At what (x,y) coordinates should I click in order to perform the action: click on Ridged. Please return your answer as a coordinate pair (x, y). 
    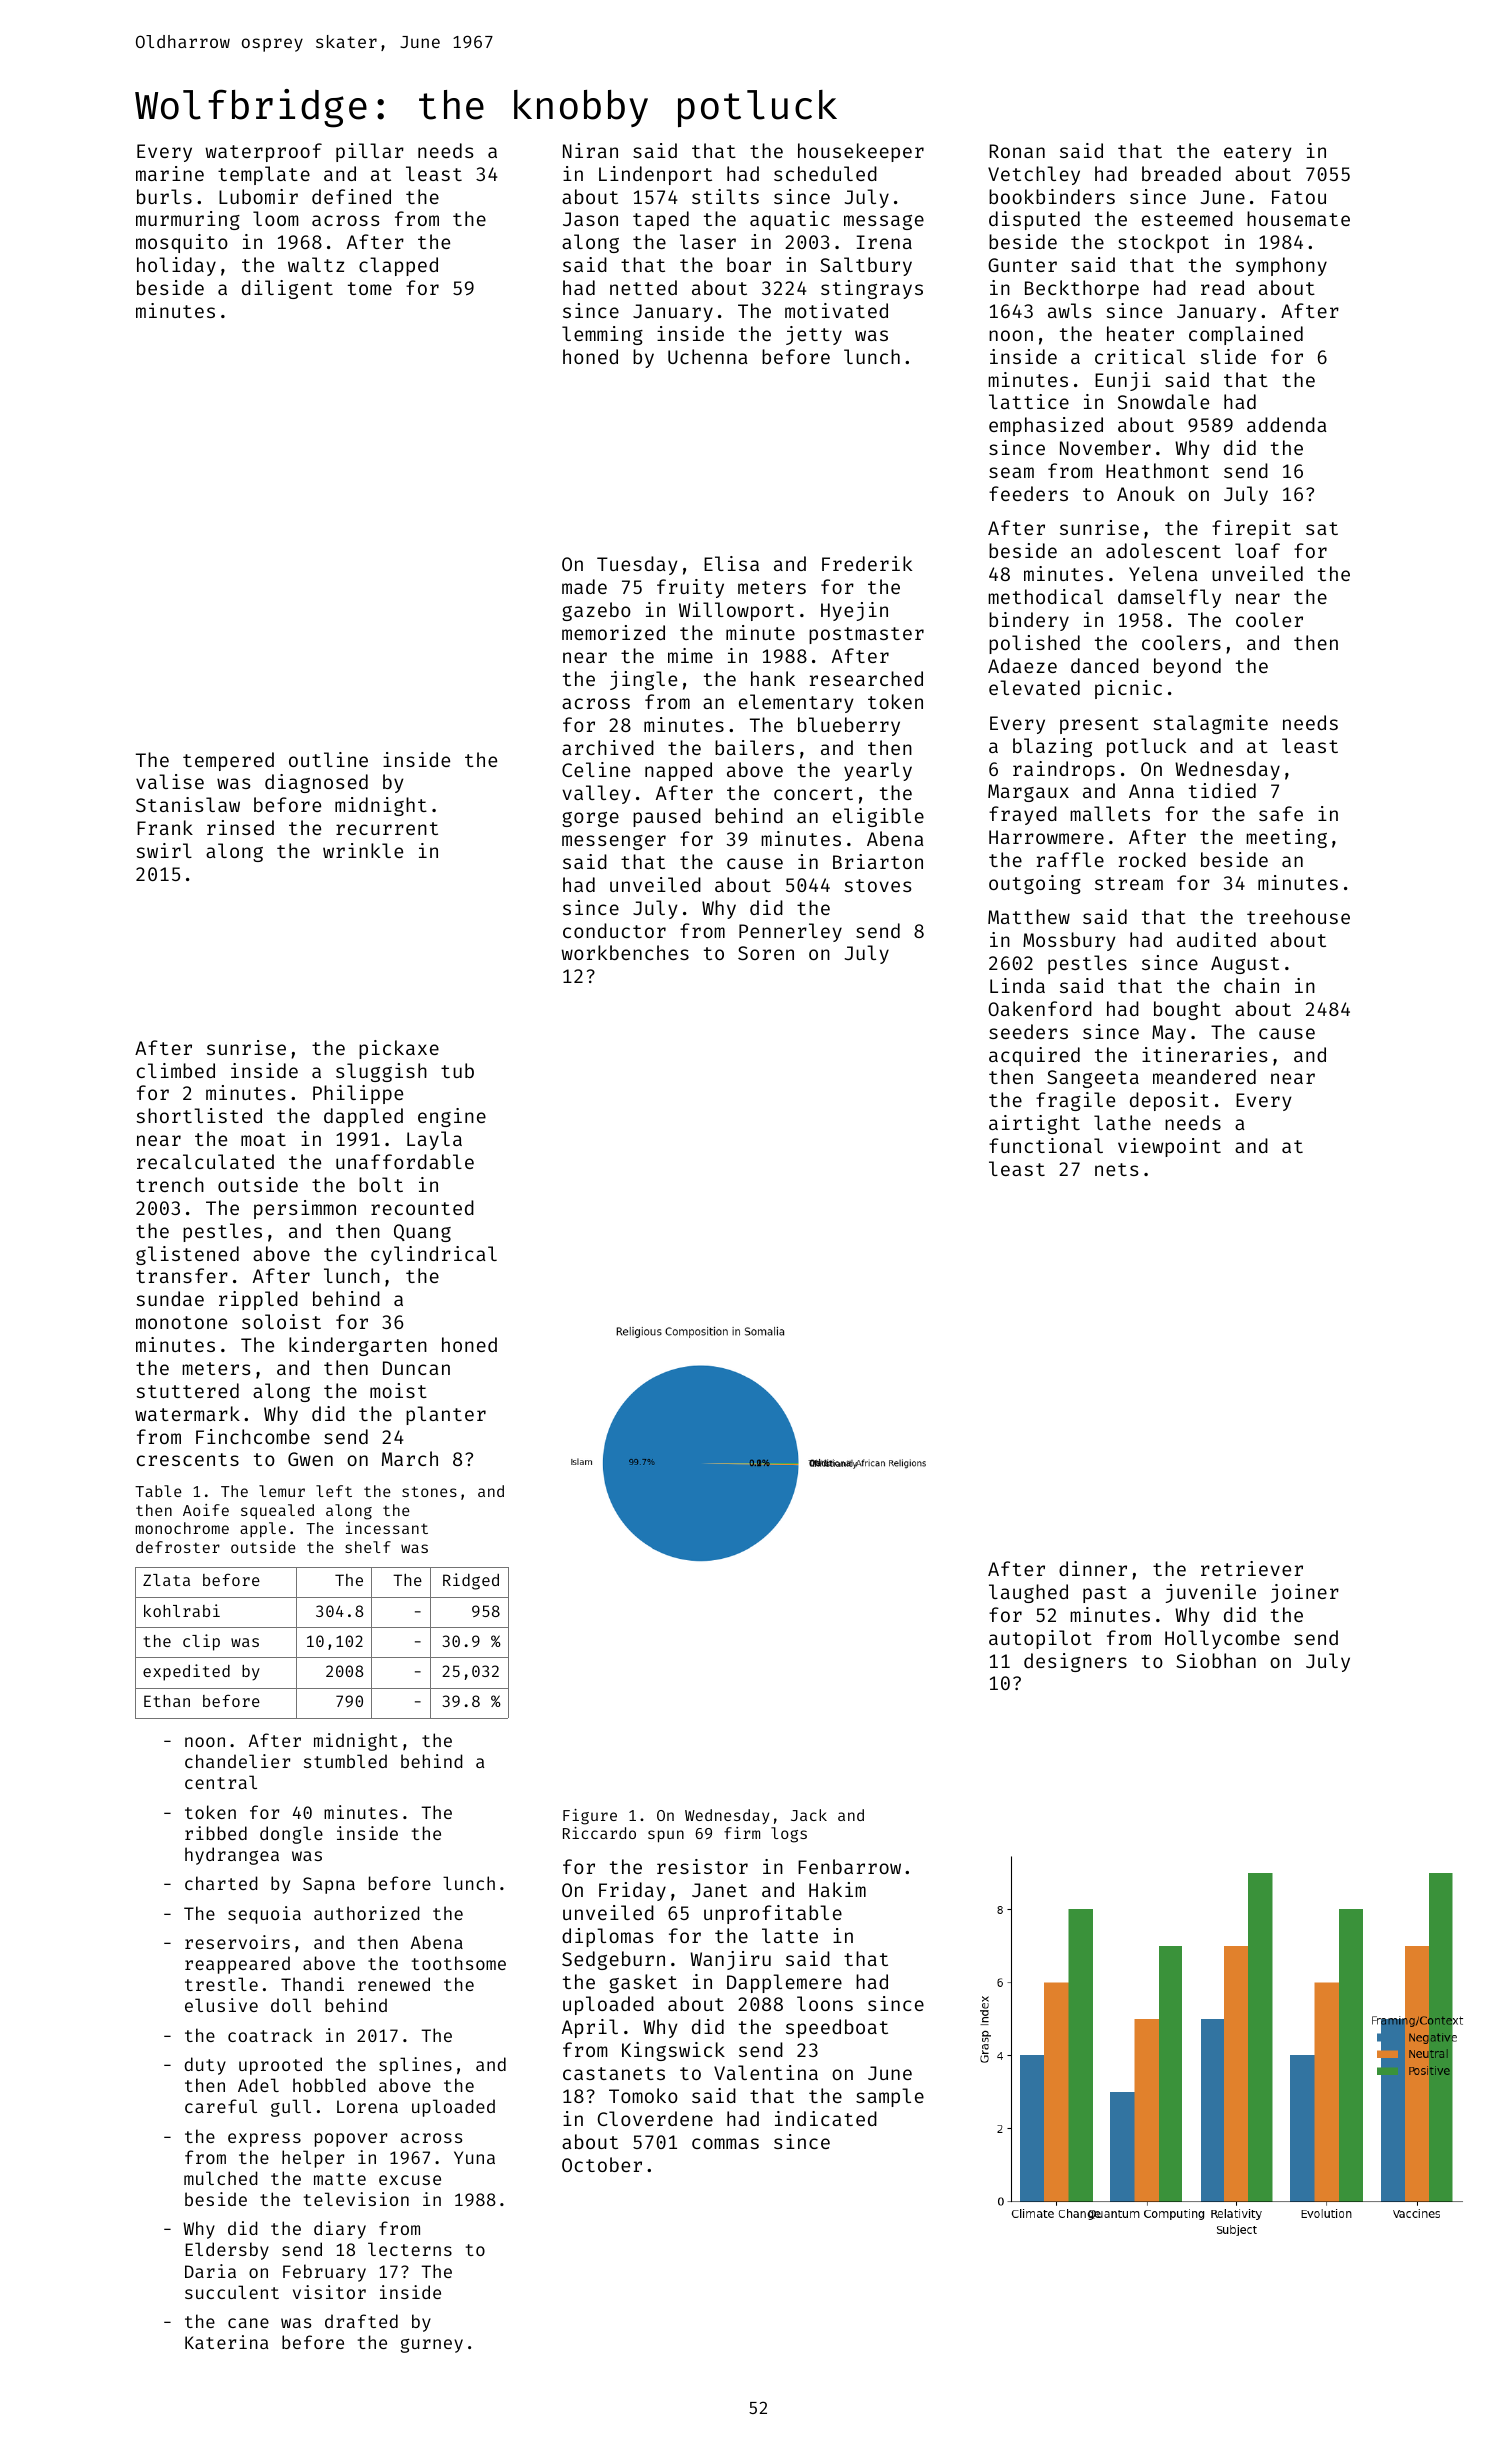
    Looking at the image, I should click on (471, 1581).
